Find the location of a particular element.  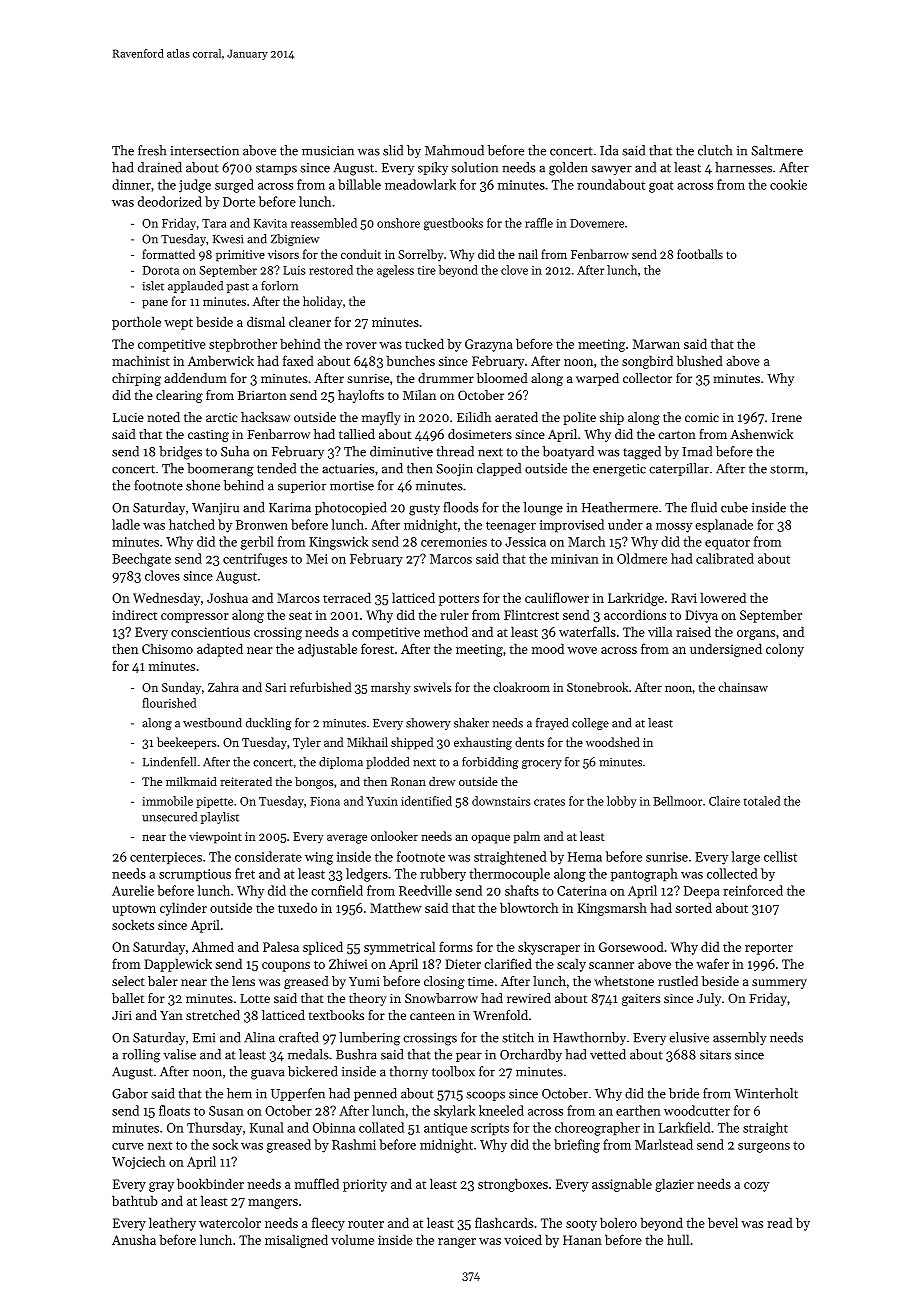

watercolor is located at coordinates (230, 1222).
